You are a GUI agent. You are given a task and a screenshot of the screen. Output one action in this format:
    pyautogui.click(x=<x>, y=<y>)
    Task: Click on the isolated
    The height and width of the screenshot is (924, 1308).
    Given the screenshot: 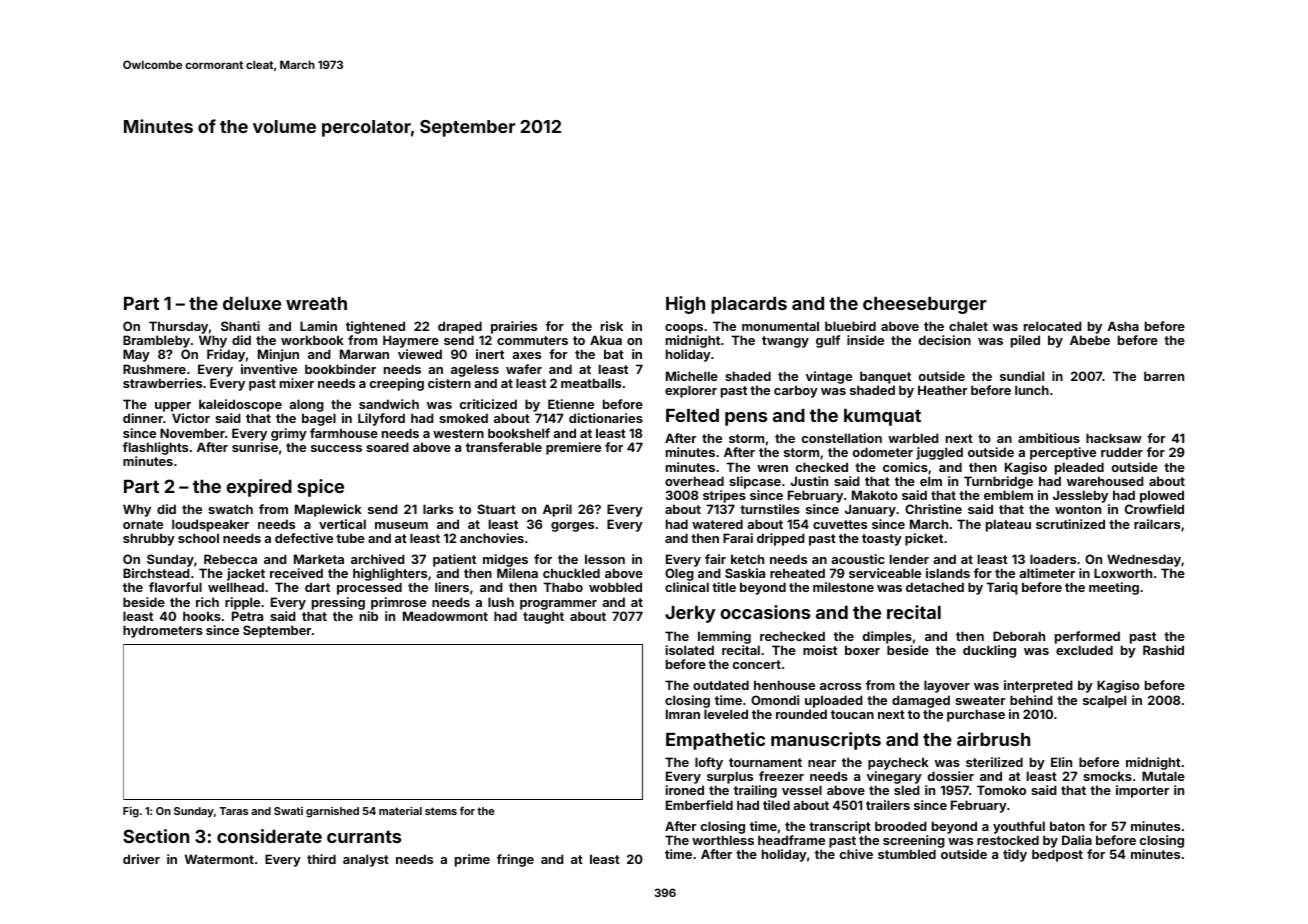 What is the action you would take?
    pyautogui.click(x=690, y=650)
